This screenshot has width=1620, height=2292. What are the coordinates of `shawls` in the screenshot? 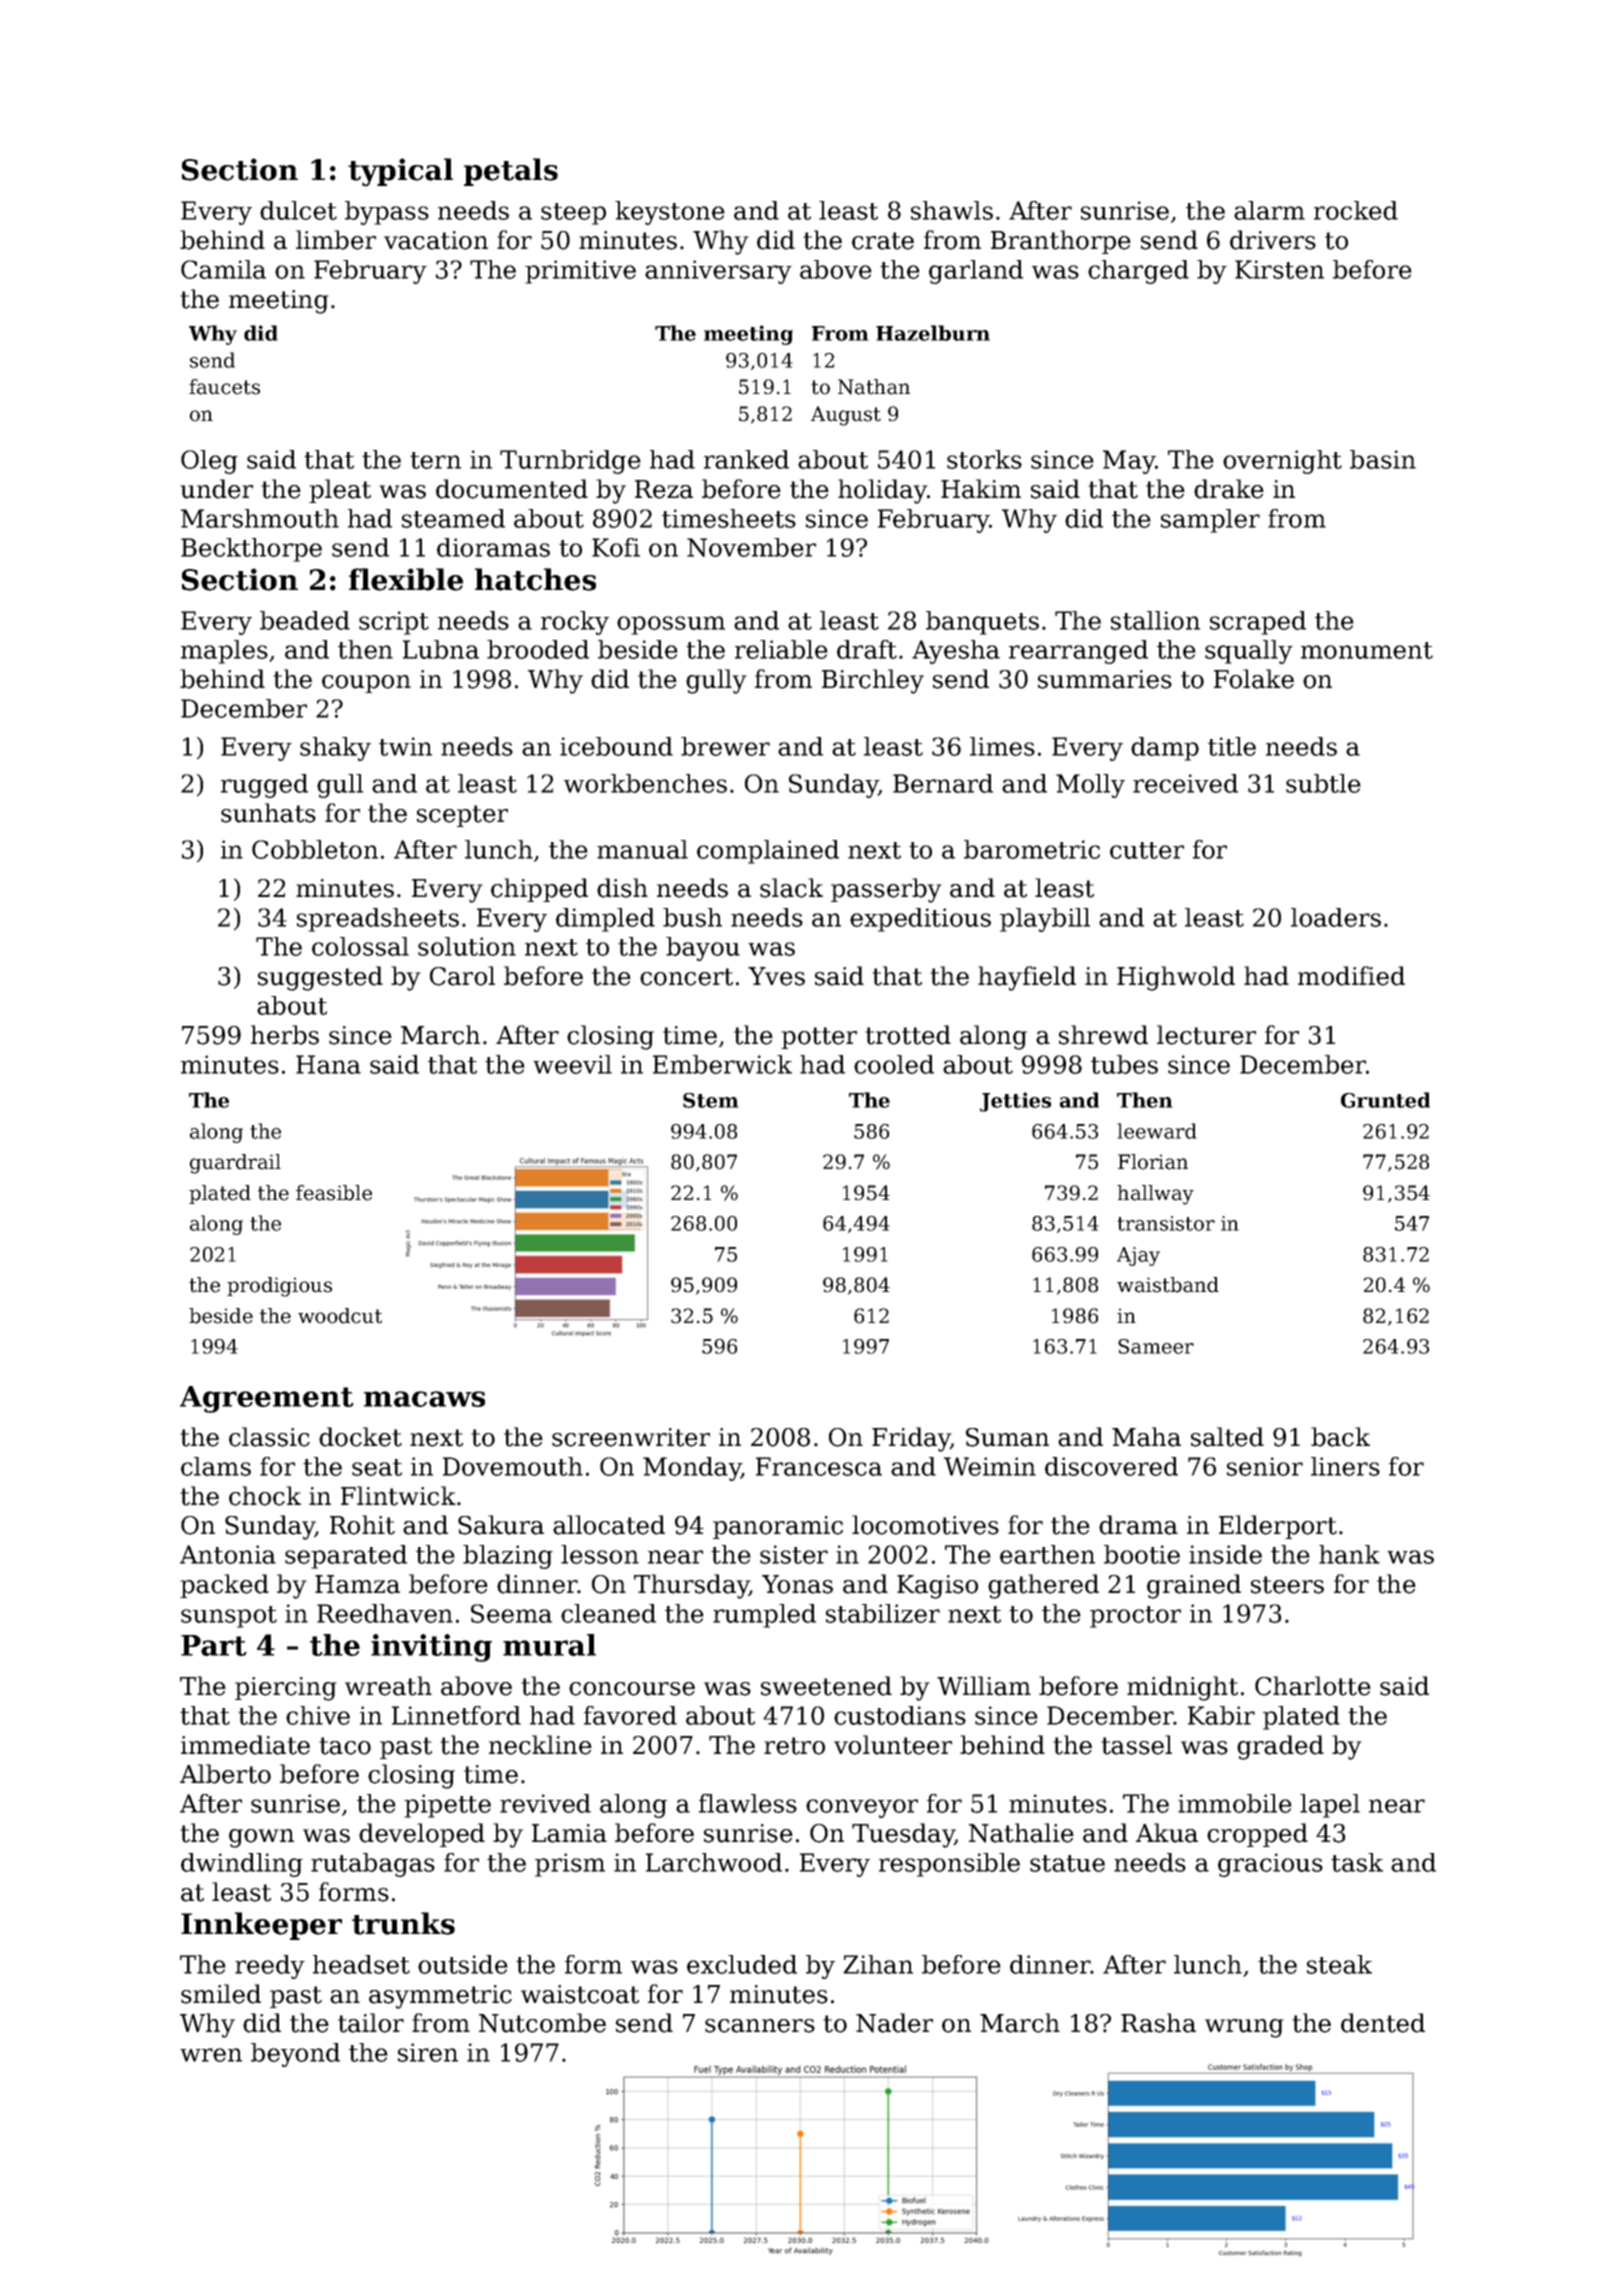 It's located at (952, 210).
